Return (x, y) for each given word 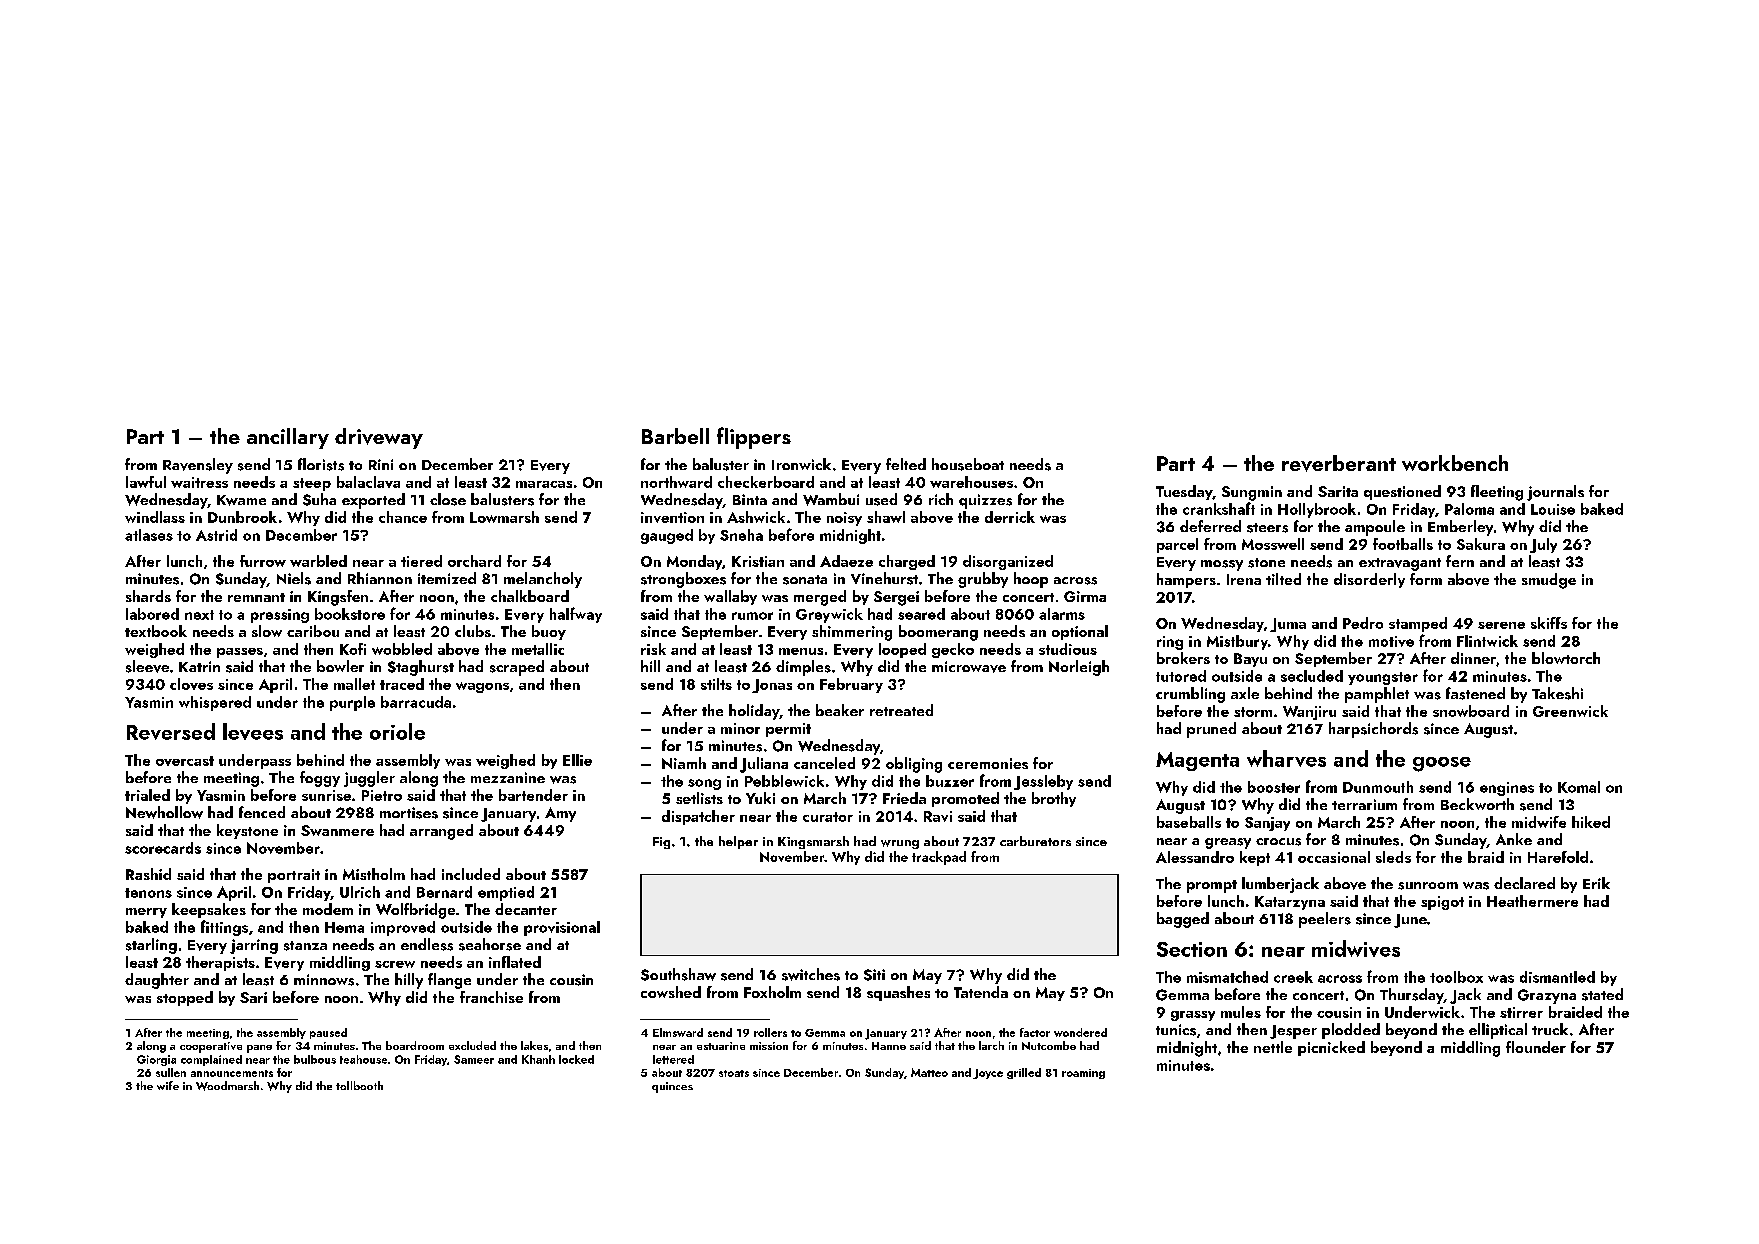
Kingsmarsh (813, 842)
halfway (576, 615)
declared (1524, 883)
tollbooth (359, 1085)
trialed (147, 795)
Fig (661, 843)
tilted (1283, 579)
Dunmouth (1378, 787)
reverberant (1339, 463)
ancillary (288, 438)
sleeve (147, 666)
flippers (754, 438)
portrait (294, 876)
